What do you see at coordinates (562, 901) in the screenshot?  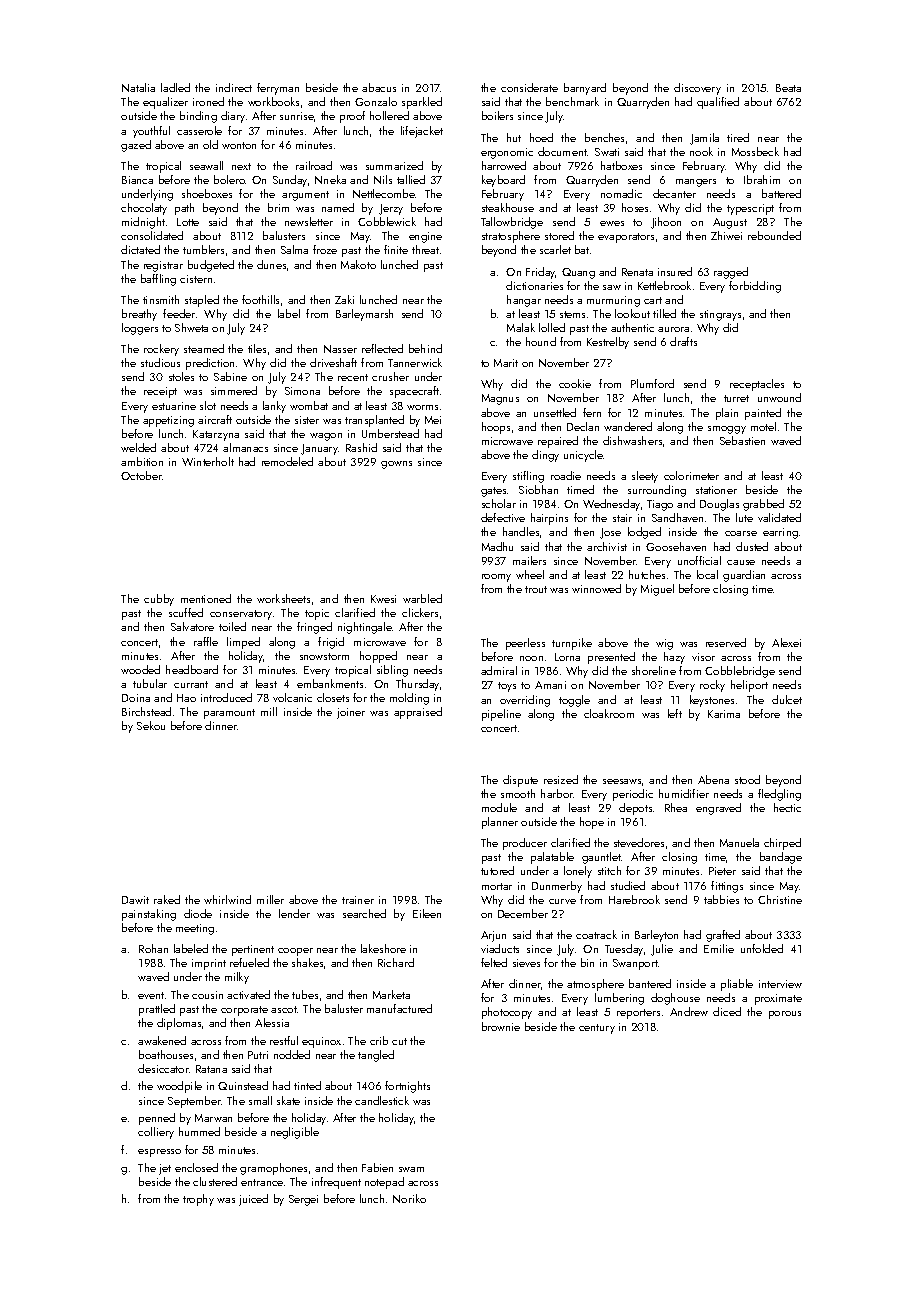 I see `curve` at bounding box center [562, 901].
